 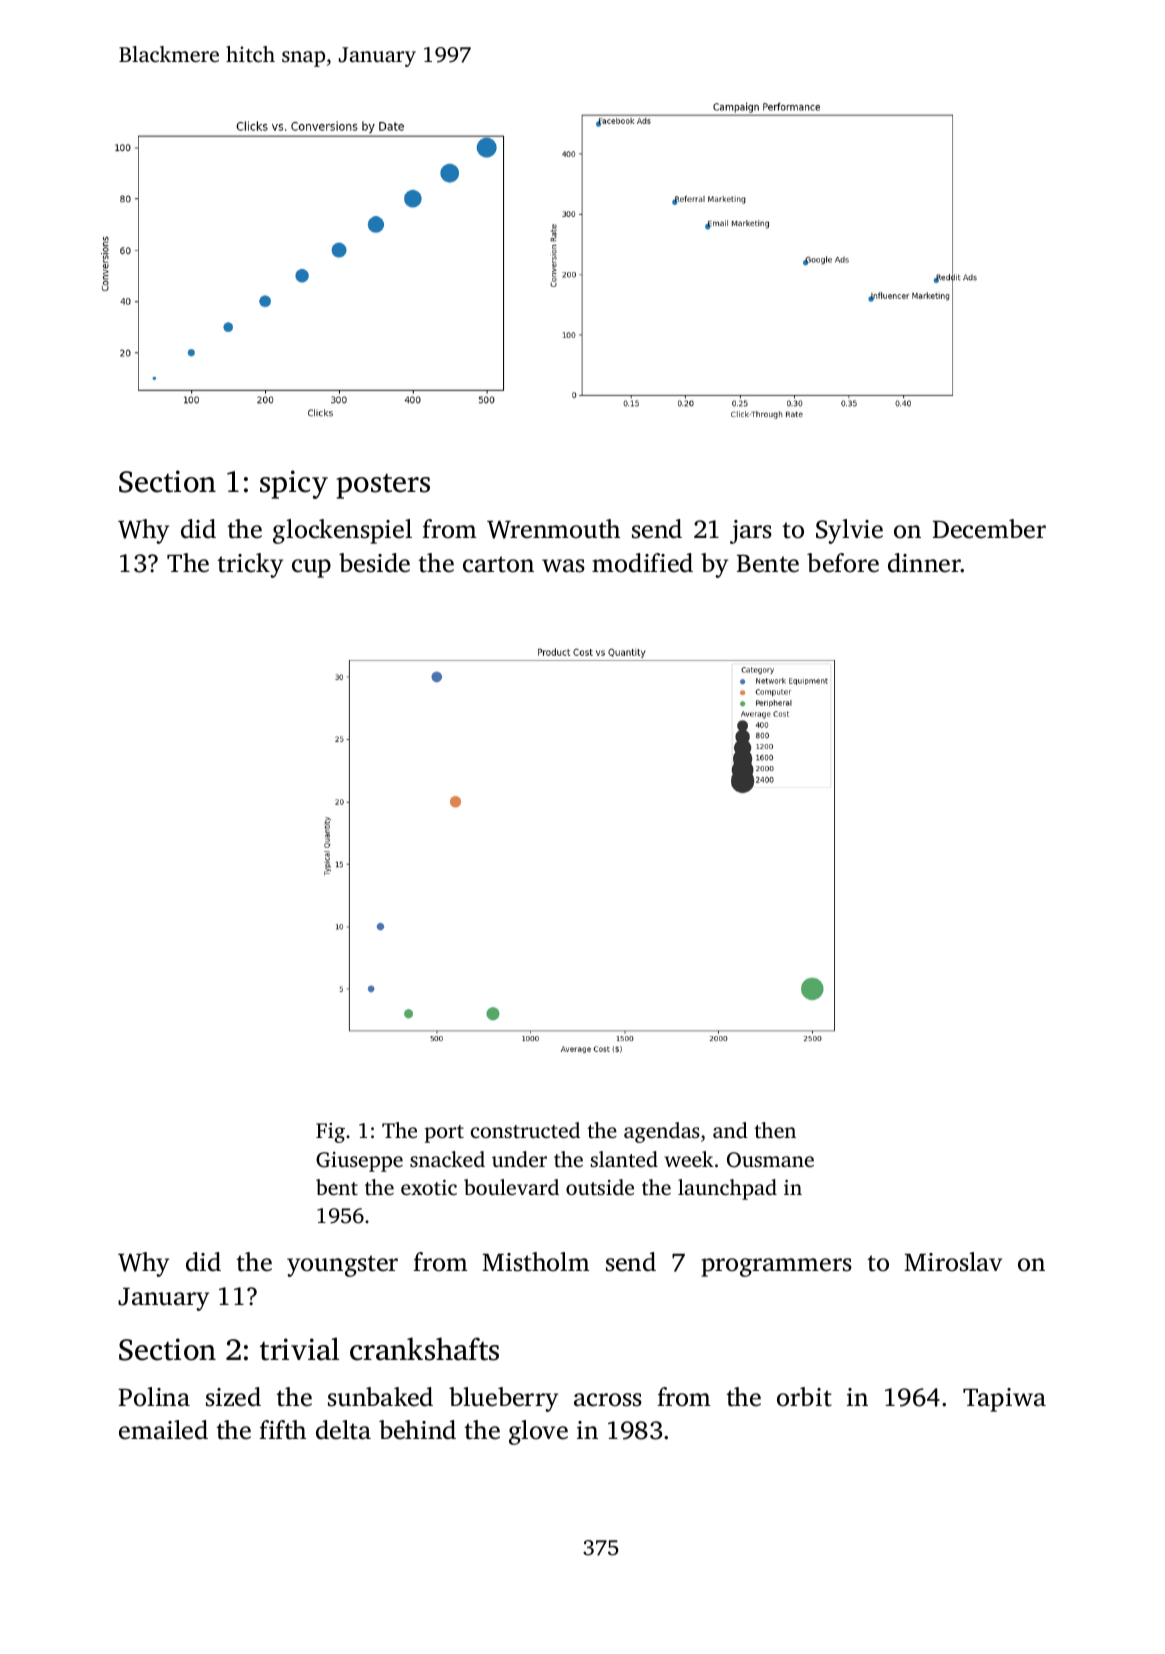 I want to click on modified, so click(x=642, y=563).
